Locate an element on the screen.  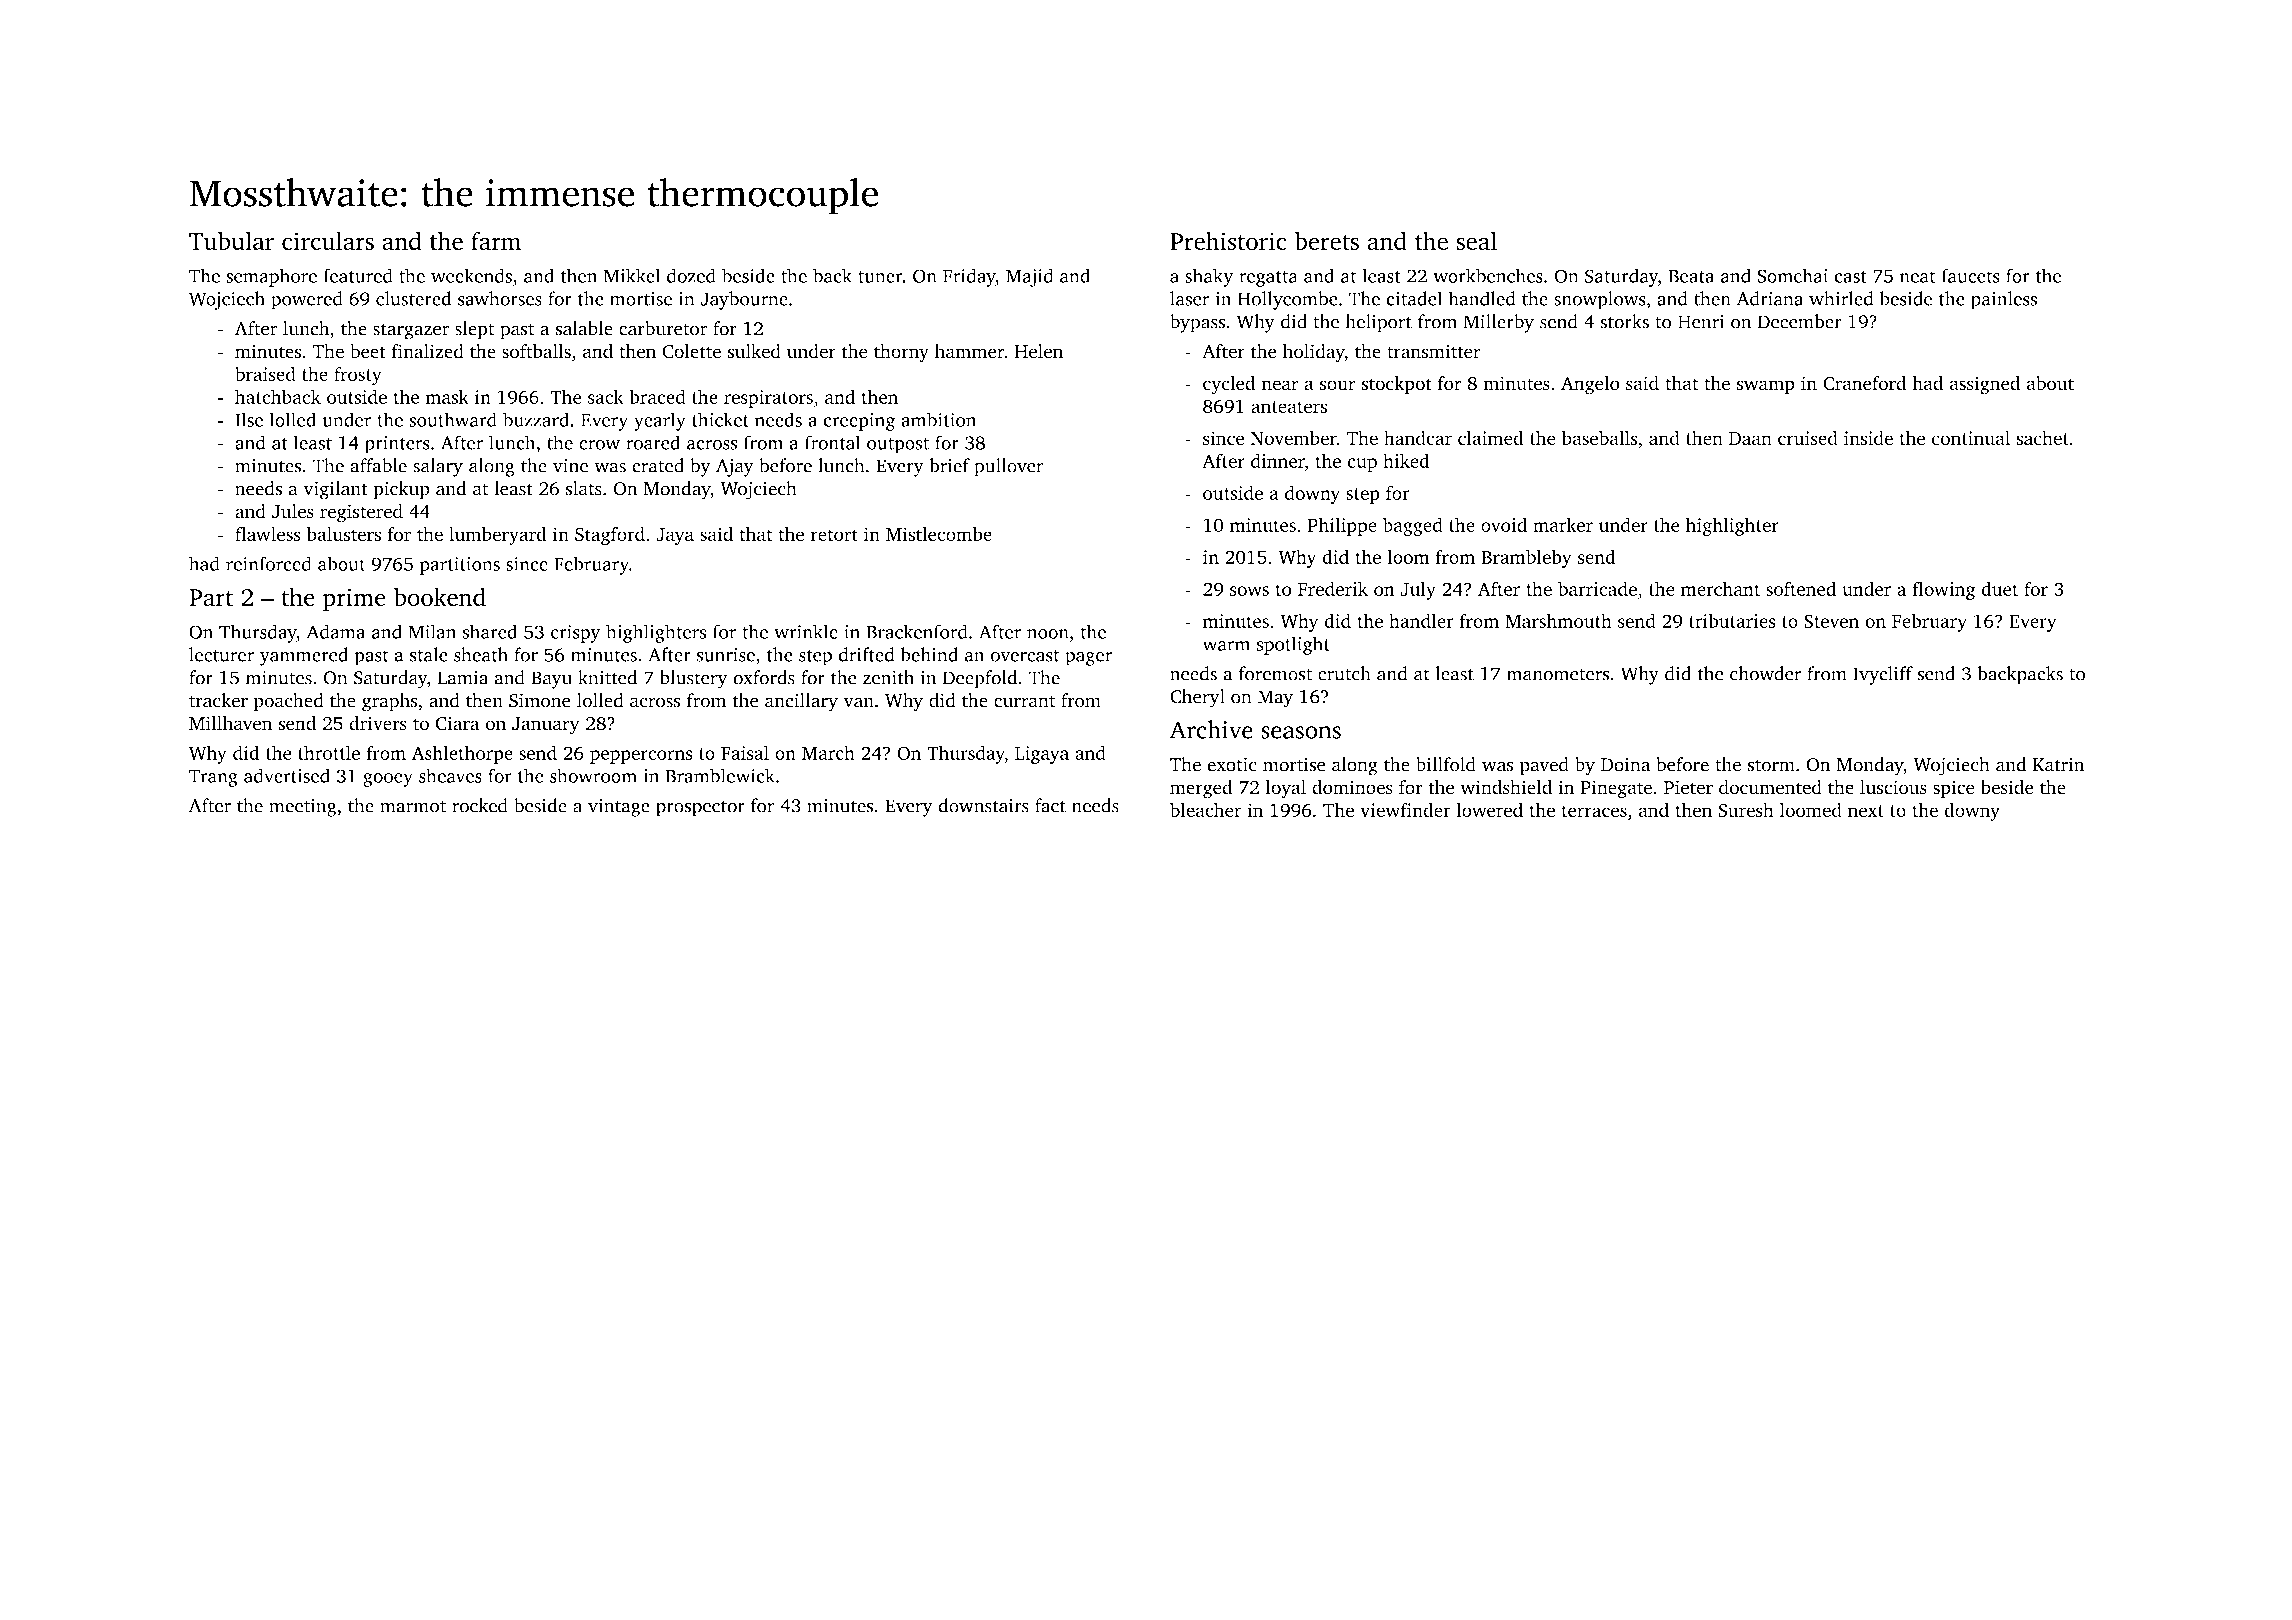
carburetor is located at coordinates (663, 328).
